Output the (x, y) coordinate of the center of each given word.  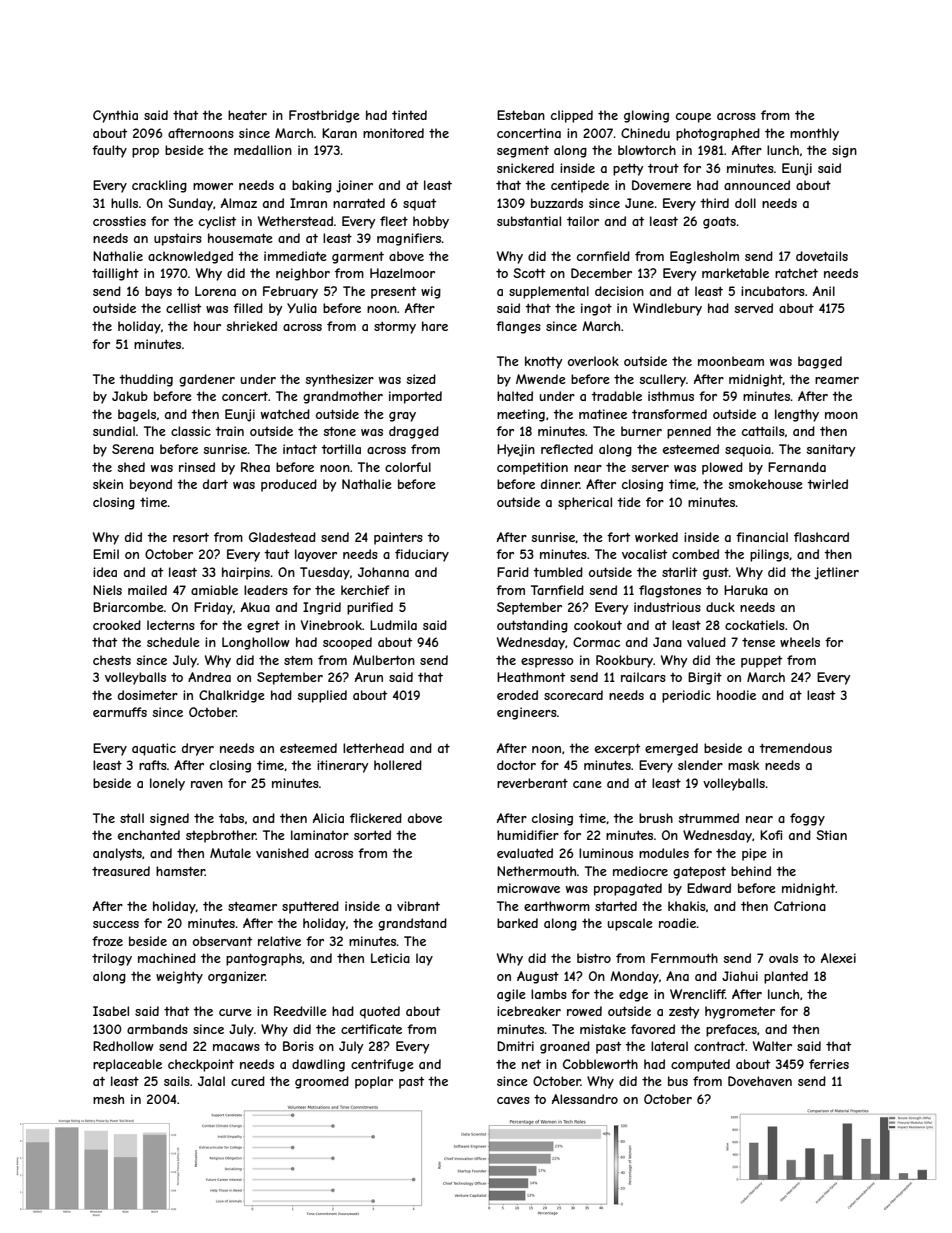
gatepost (699, 873)
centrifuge (382, 1065)
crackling (159, 186)
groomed (322, 1082)
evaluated (525, 853)
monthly (814, 134)
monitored (393, 133)
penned (689, 432)
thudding (146, 380)
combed (695, 554)
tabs (231, 818)
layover (316, 555)
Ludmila (393, 625)
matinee (603, 414)
